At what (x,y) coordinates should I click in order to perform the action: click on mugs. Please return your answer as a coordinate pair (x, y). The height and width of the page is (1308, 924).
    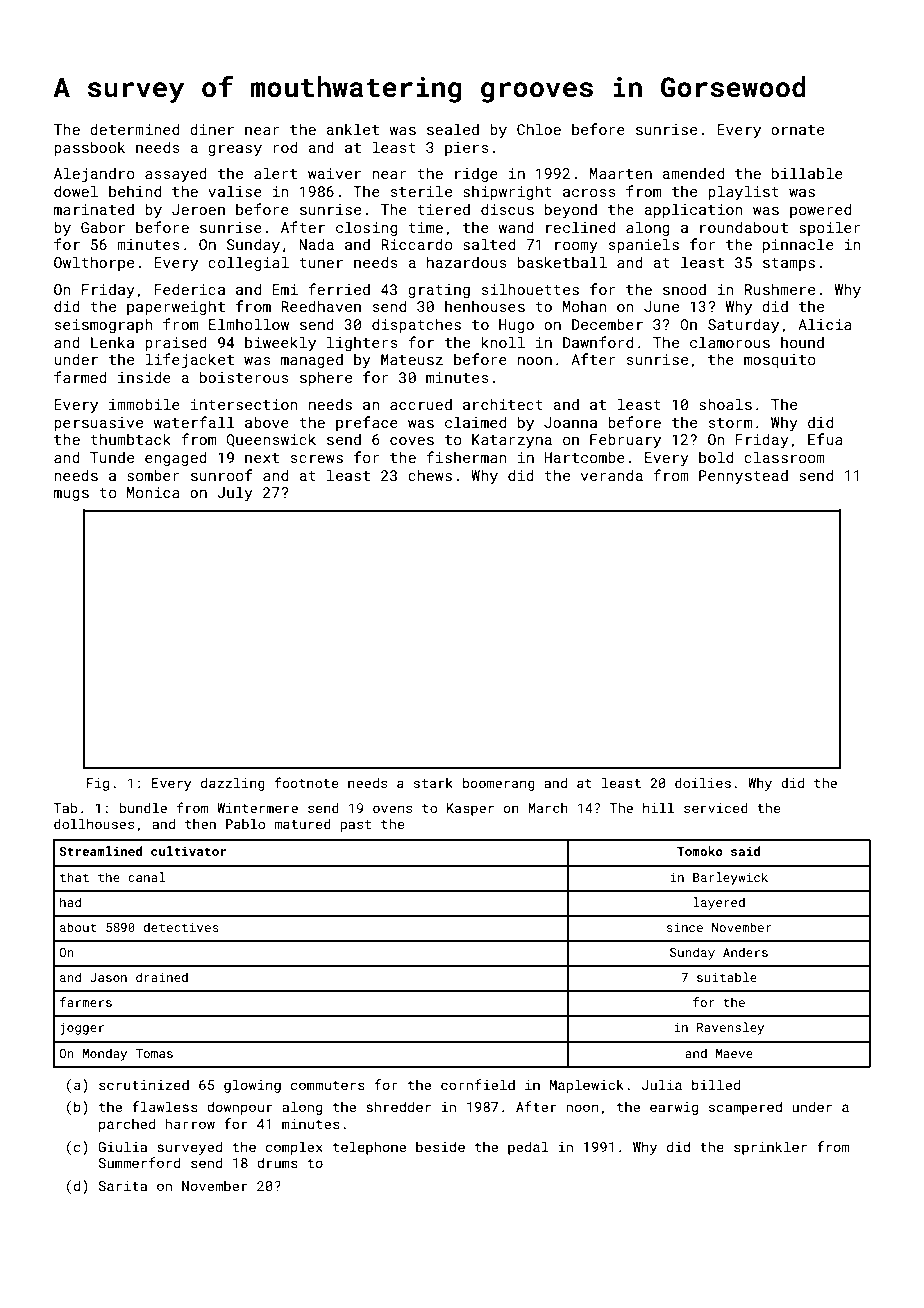
    Looking at the image, I should click on (71, 495).
